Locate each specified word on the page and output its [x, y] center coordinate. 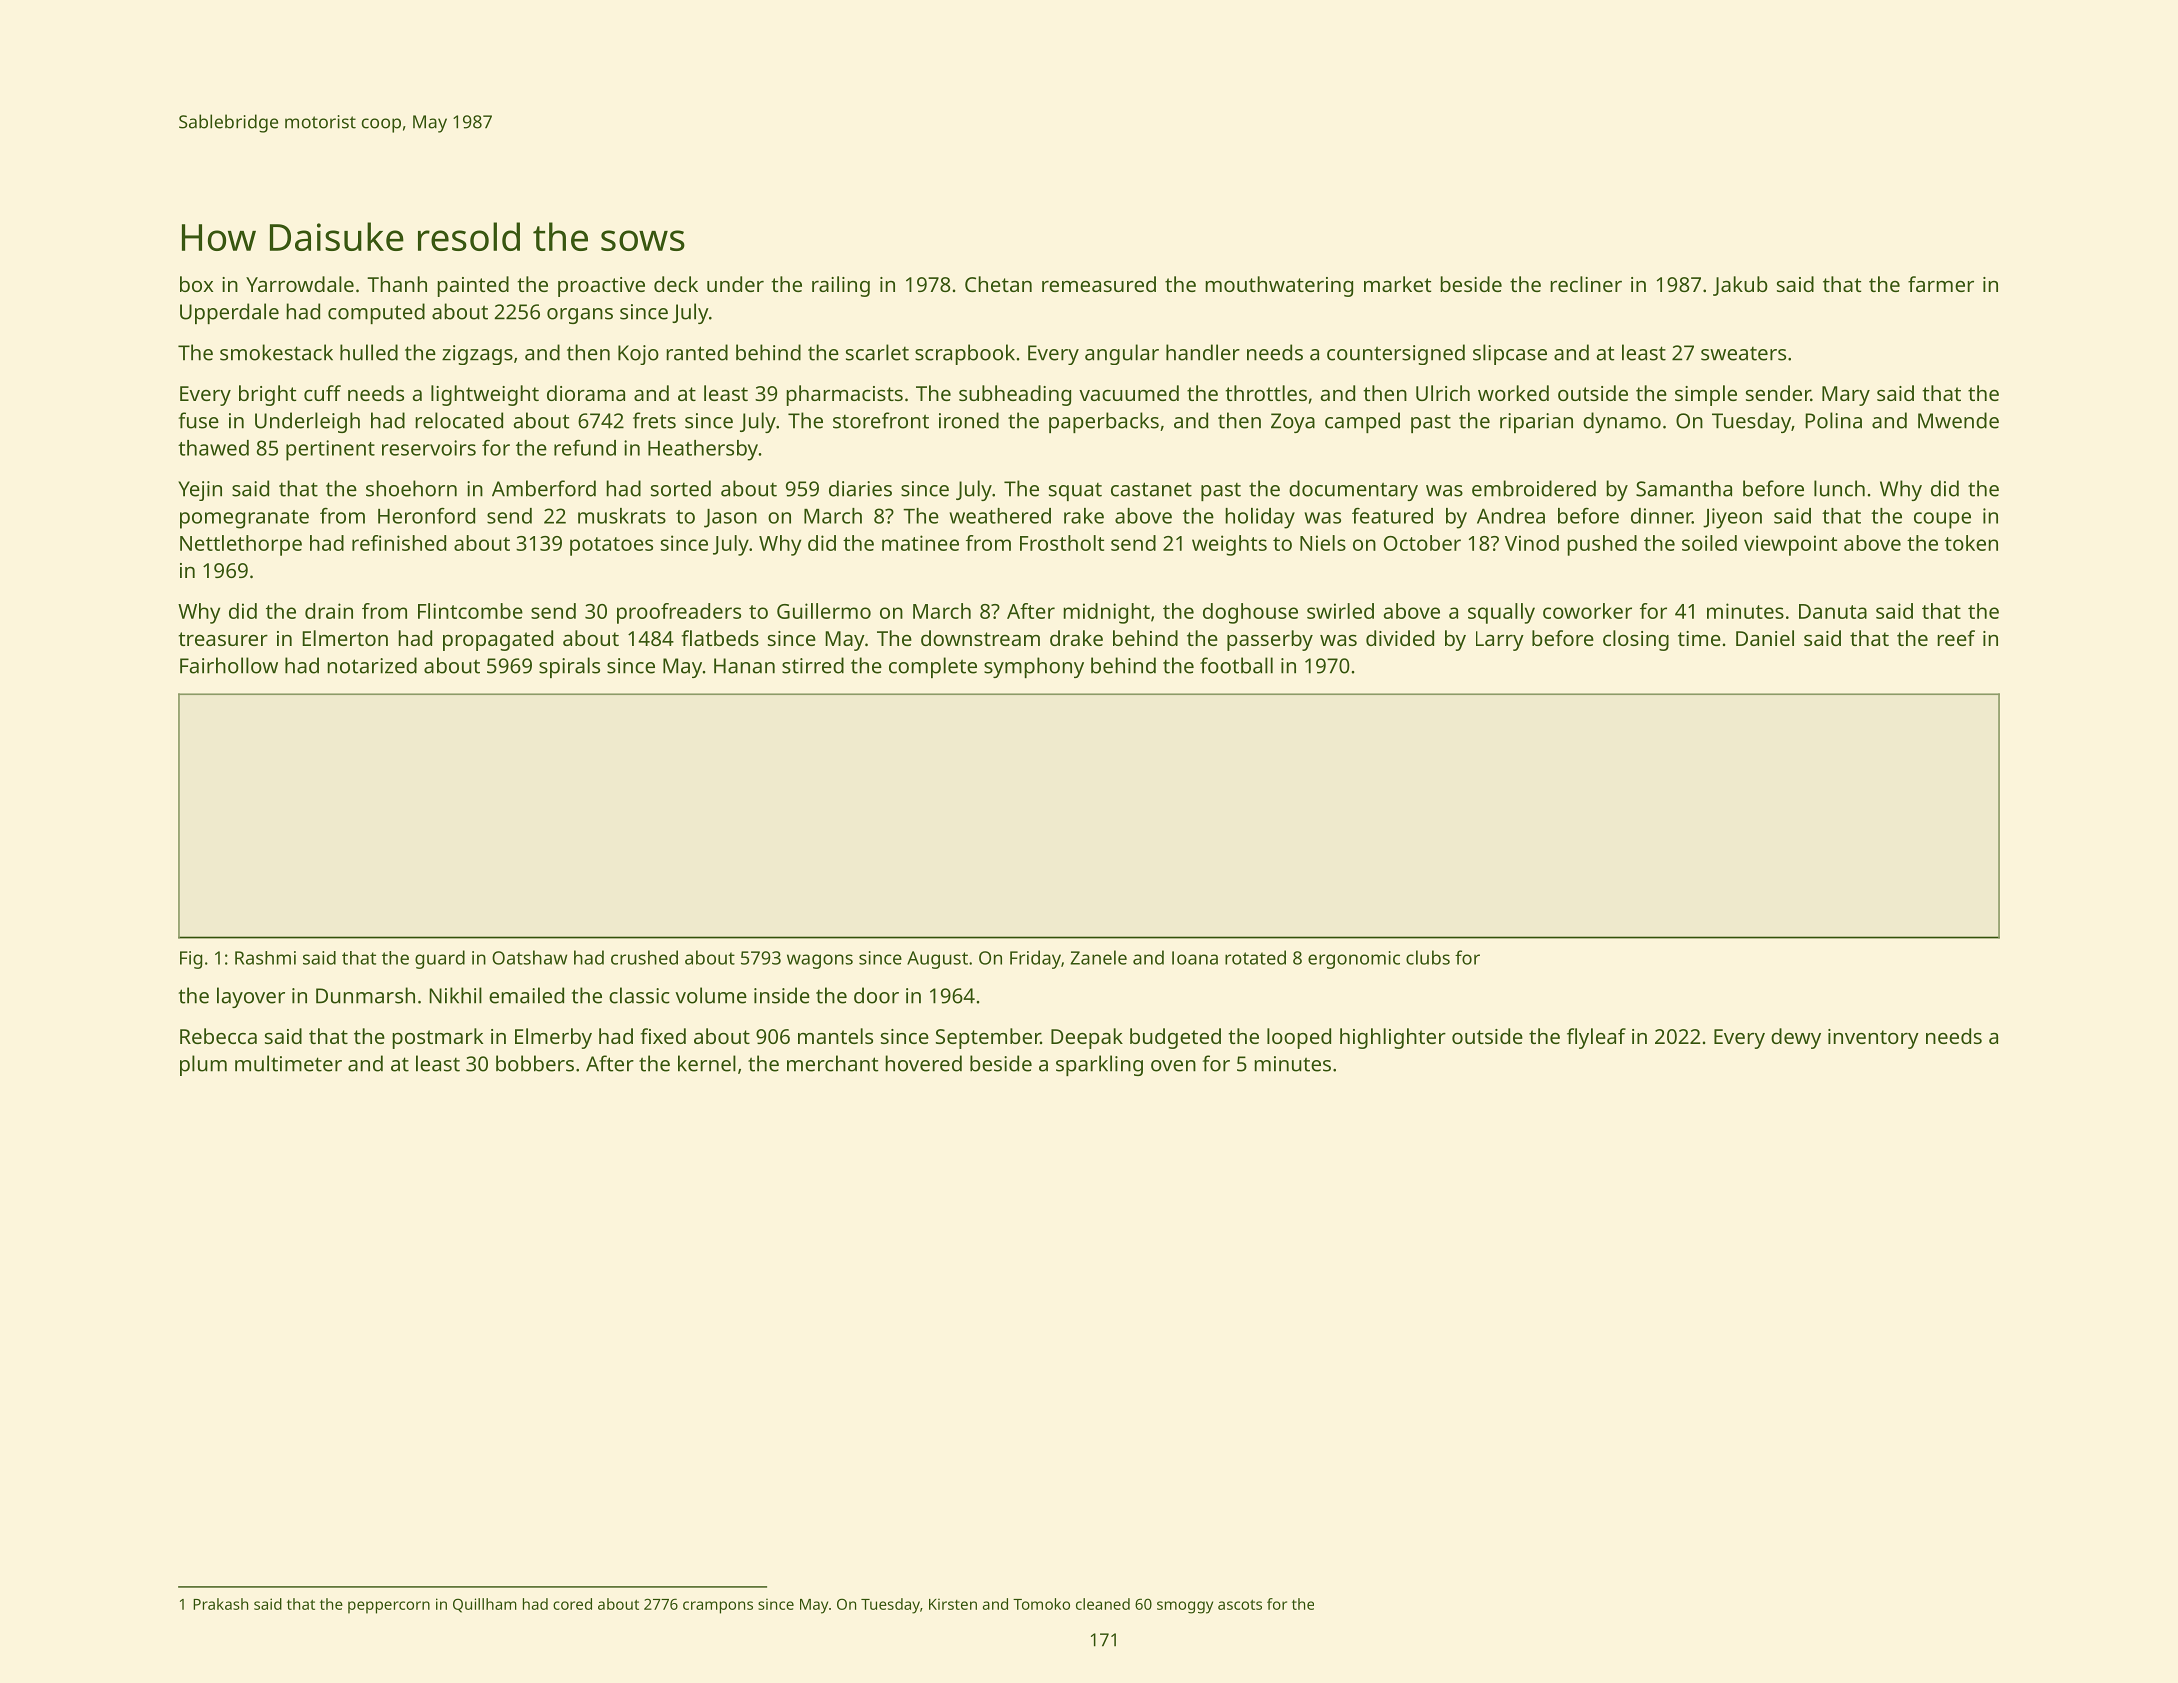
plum [203, 1065]
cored [572, 1604]
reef [1956, 638]
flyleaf [1596, 1038]
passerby [1270, 640]
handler [1203, 352]
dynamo [1622, 422]
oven [1173, 1066]
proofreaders [679, 613]
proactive [601, 287]
